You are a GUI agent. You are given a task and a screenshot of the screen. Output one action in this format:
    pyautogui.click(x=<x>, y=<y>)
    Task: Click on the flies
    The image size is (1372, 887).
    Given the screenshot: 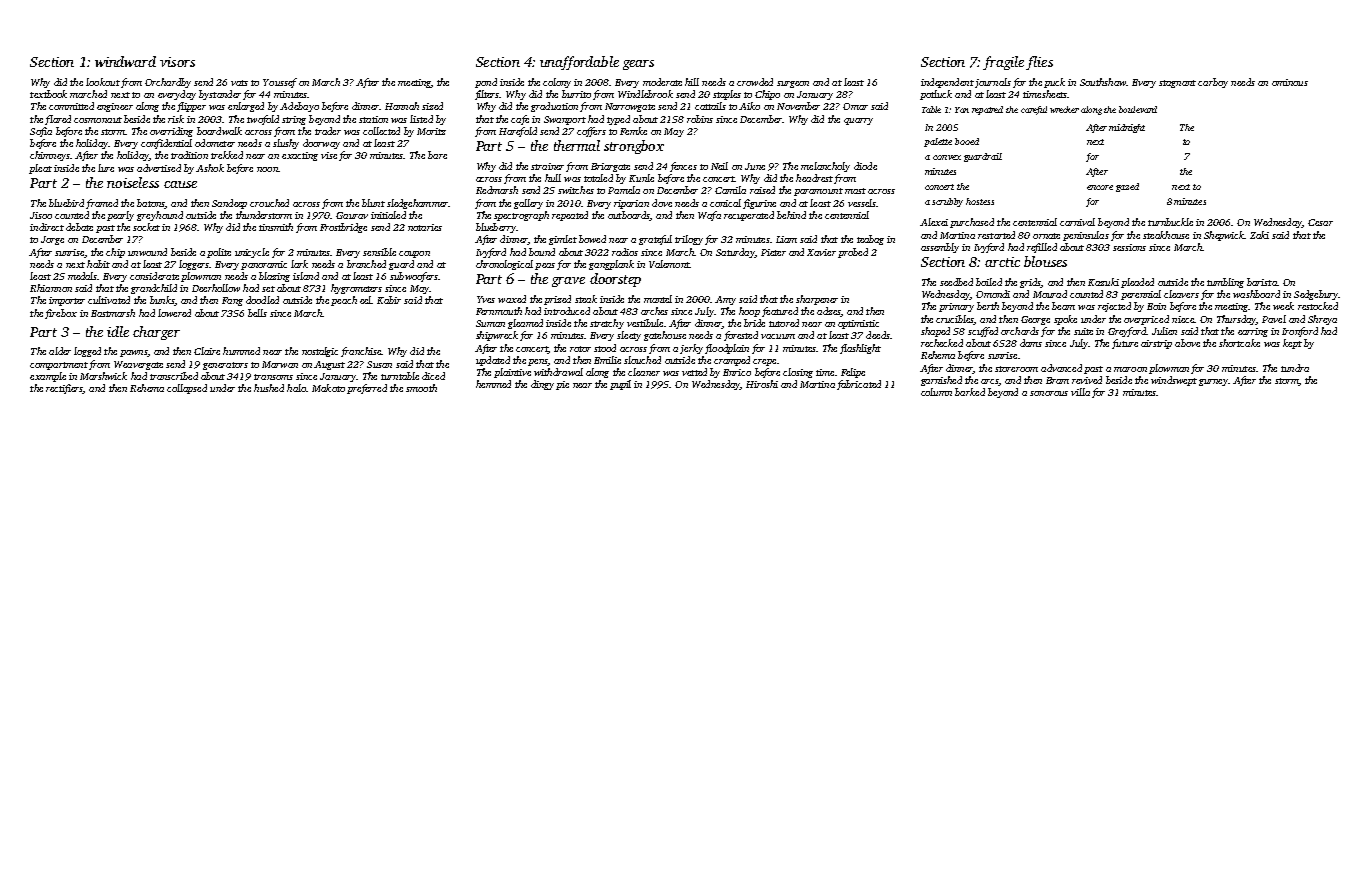 What is the action you would take?
    pyautogui.click(x=1039, y=63)
